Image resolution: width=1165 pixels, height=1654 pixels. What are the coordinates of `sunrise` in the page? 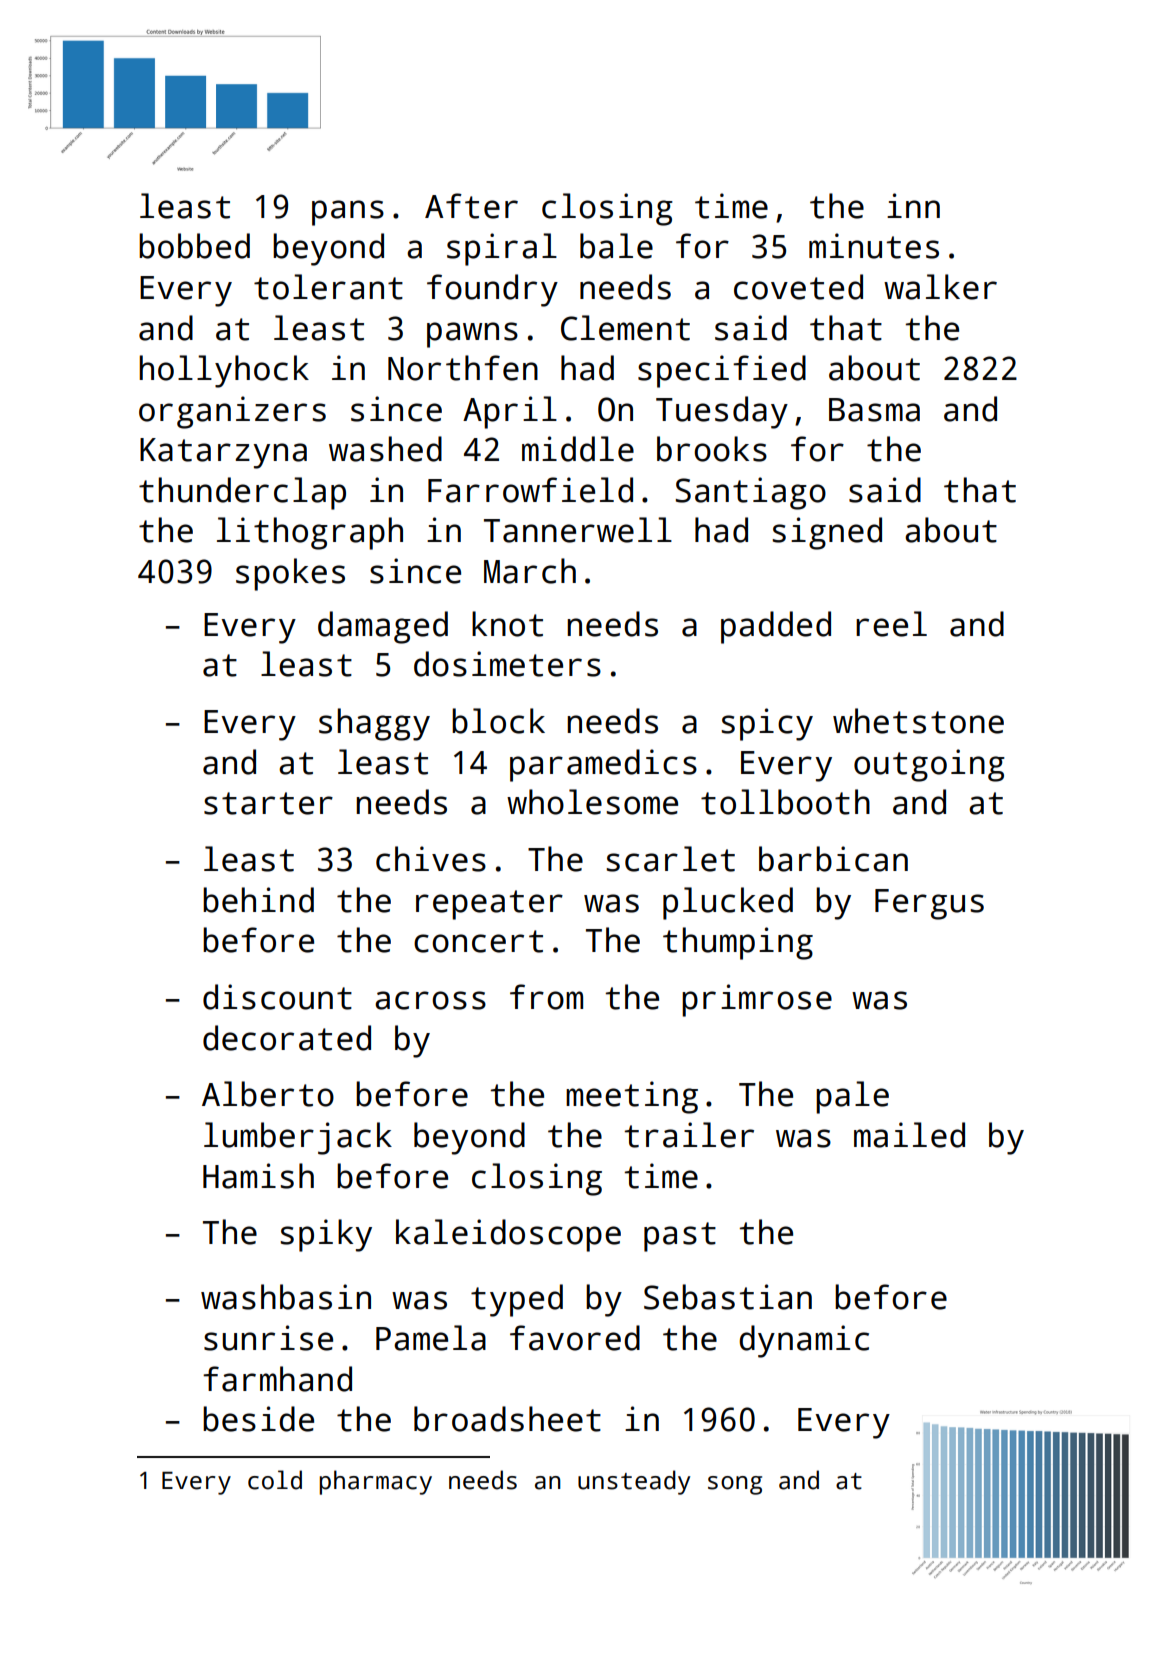 It's located at (268, 1338).
